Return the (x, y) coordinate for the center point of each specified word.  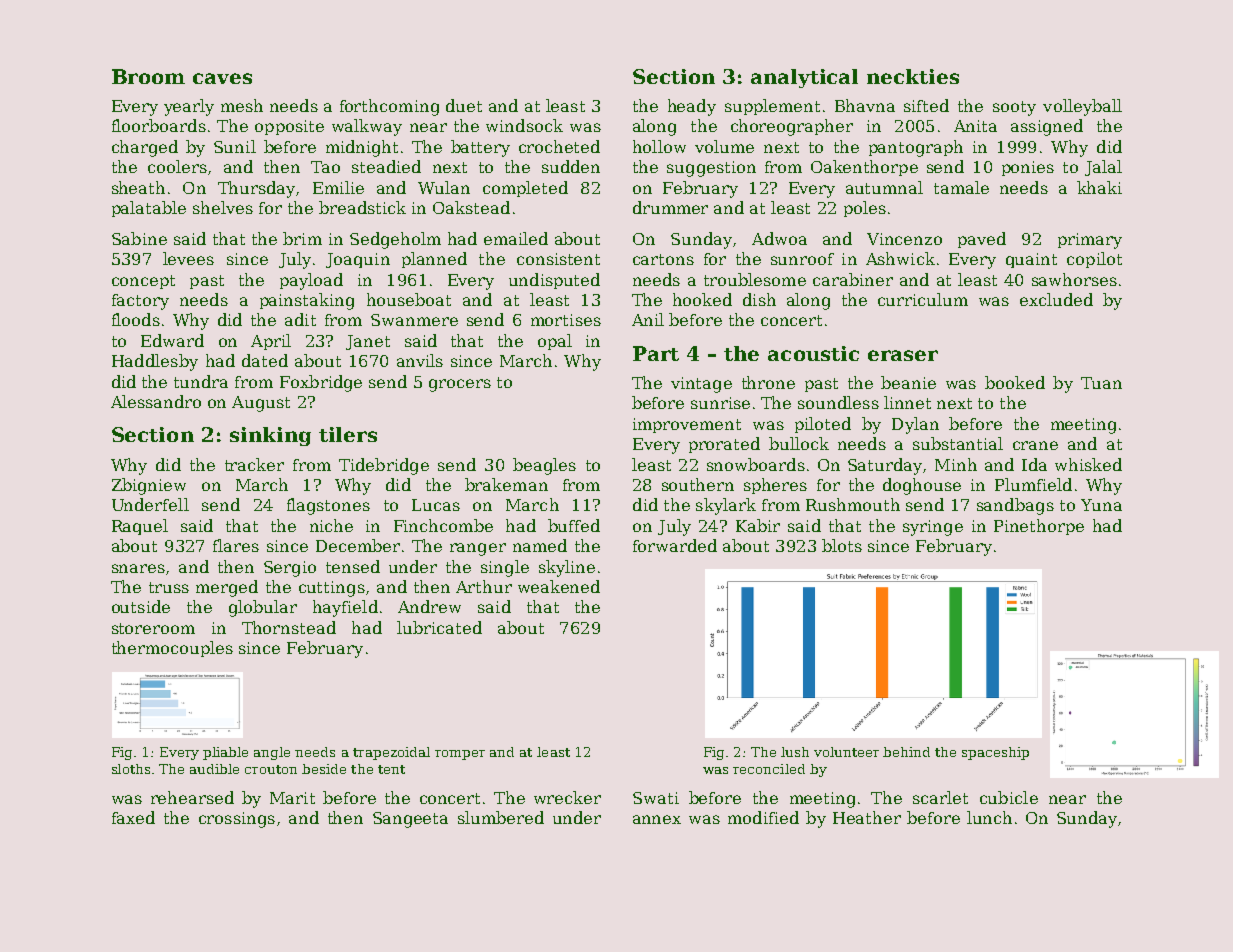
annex (657, 819)
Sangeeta (410, 820)
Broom (148, 76)
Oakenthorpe (864, 168)
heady (692, 107)
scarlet (940, 797)
